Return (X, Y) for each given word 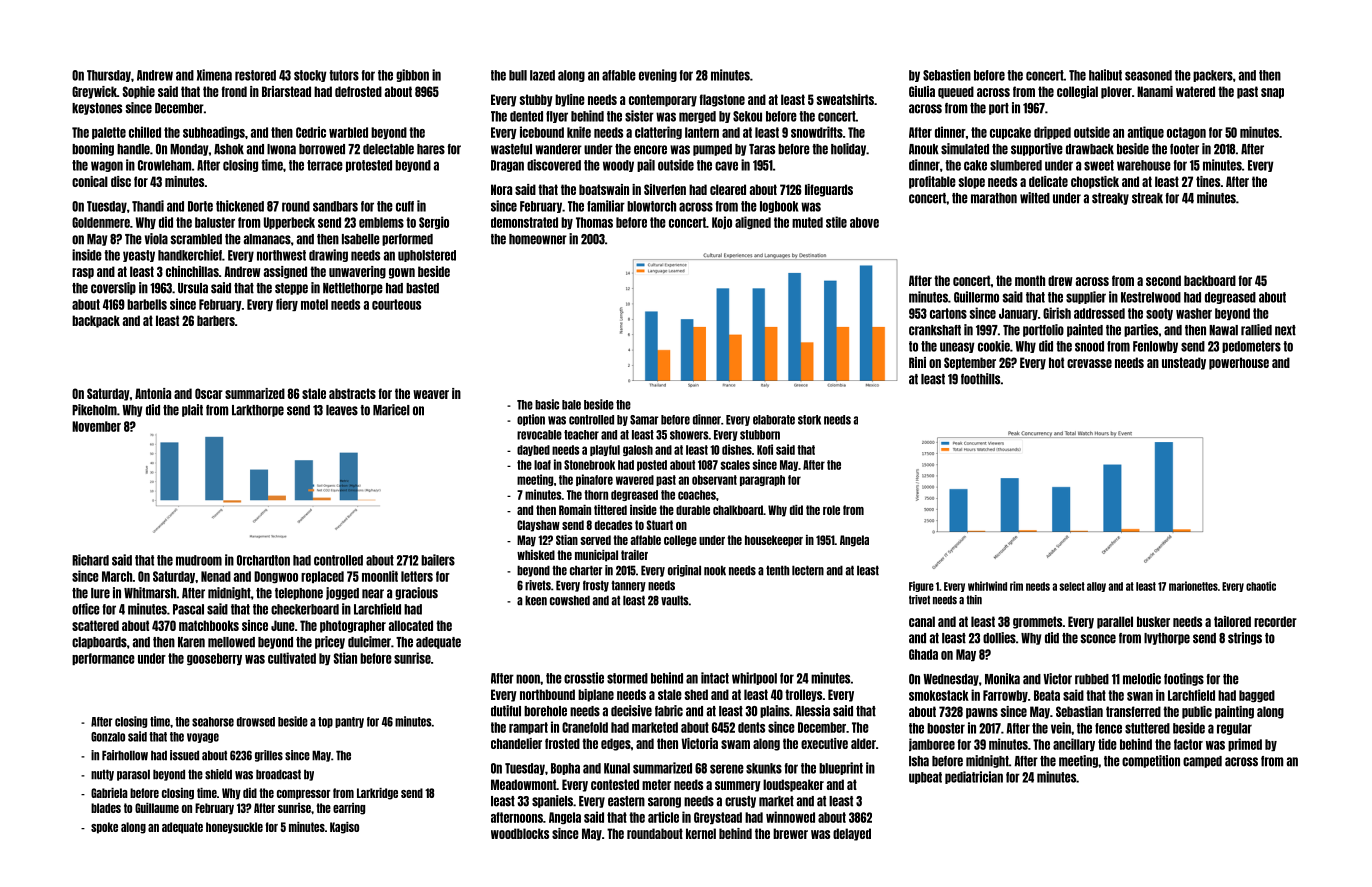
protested (369, 166)
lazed (542, 75)
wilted (1035, 198)
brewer (790, 833)
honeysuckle (234, 828)
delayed (852, 834)
